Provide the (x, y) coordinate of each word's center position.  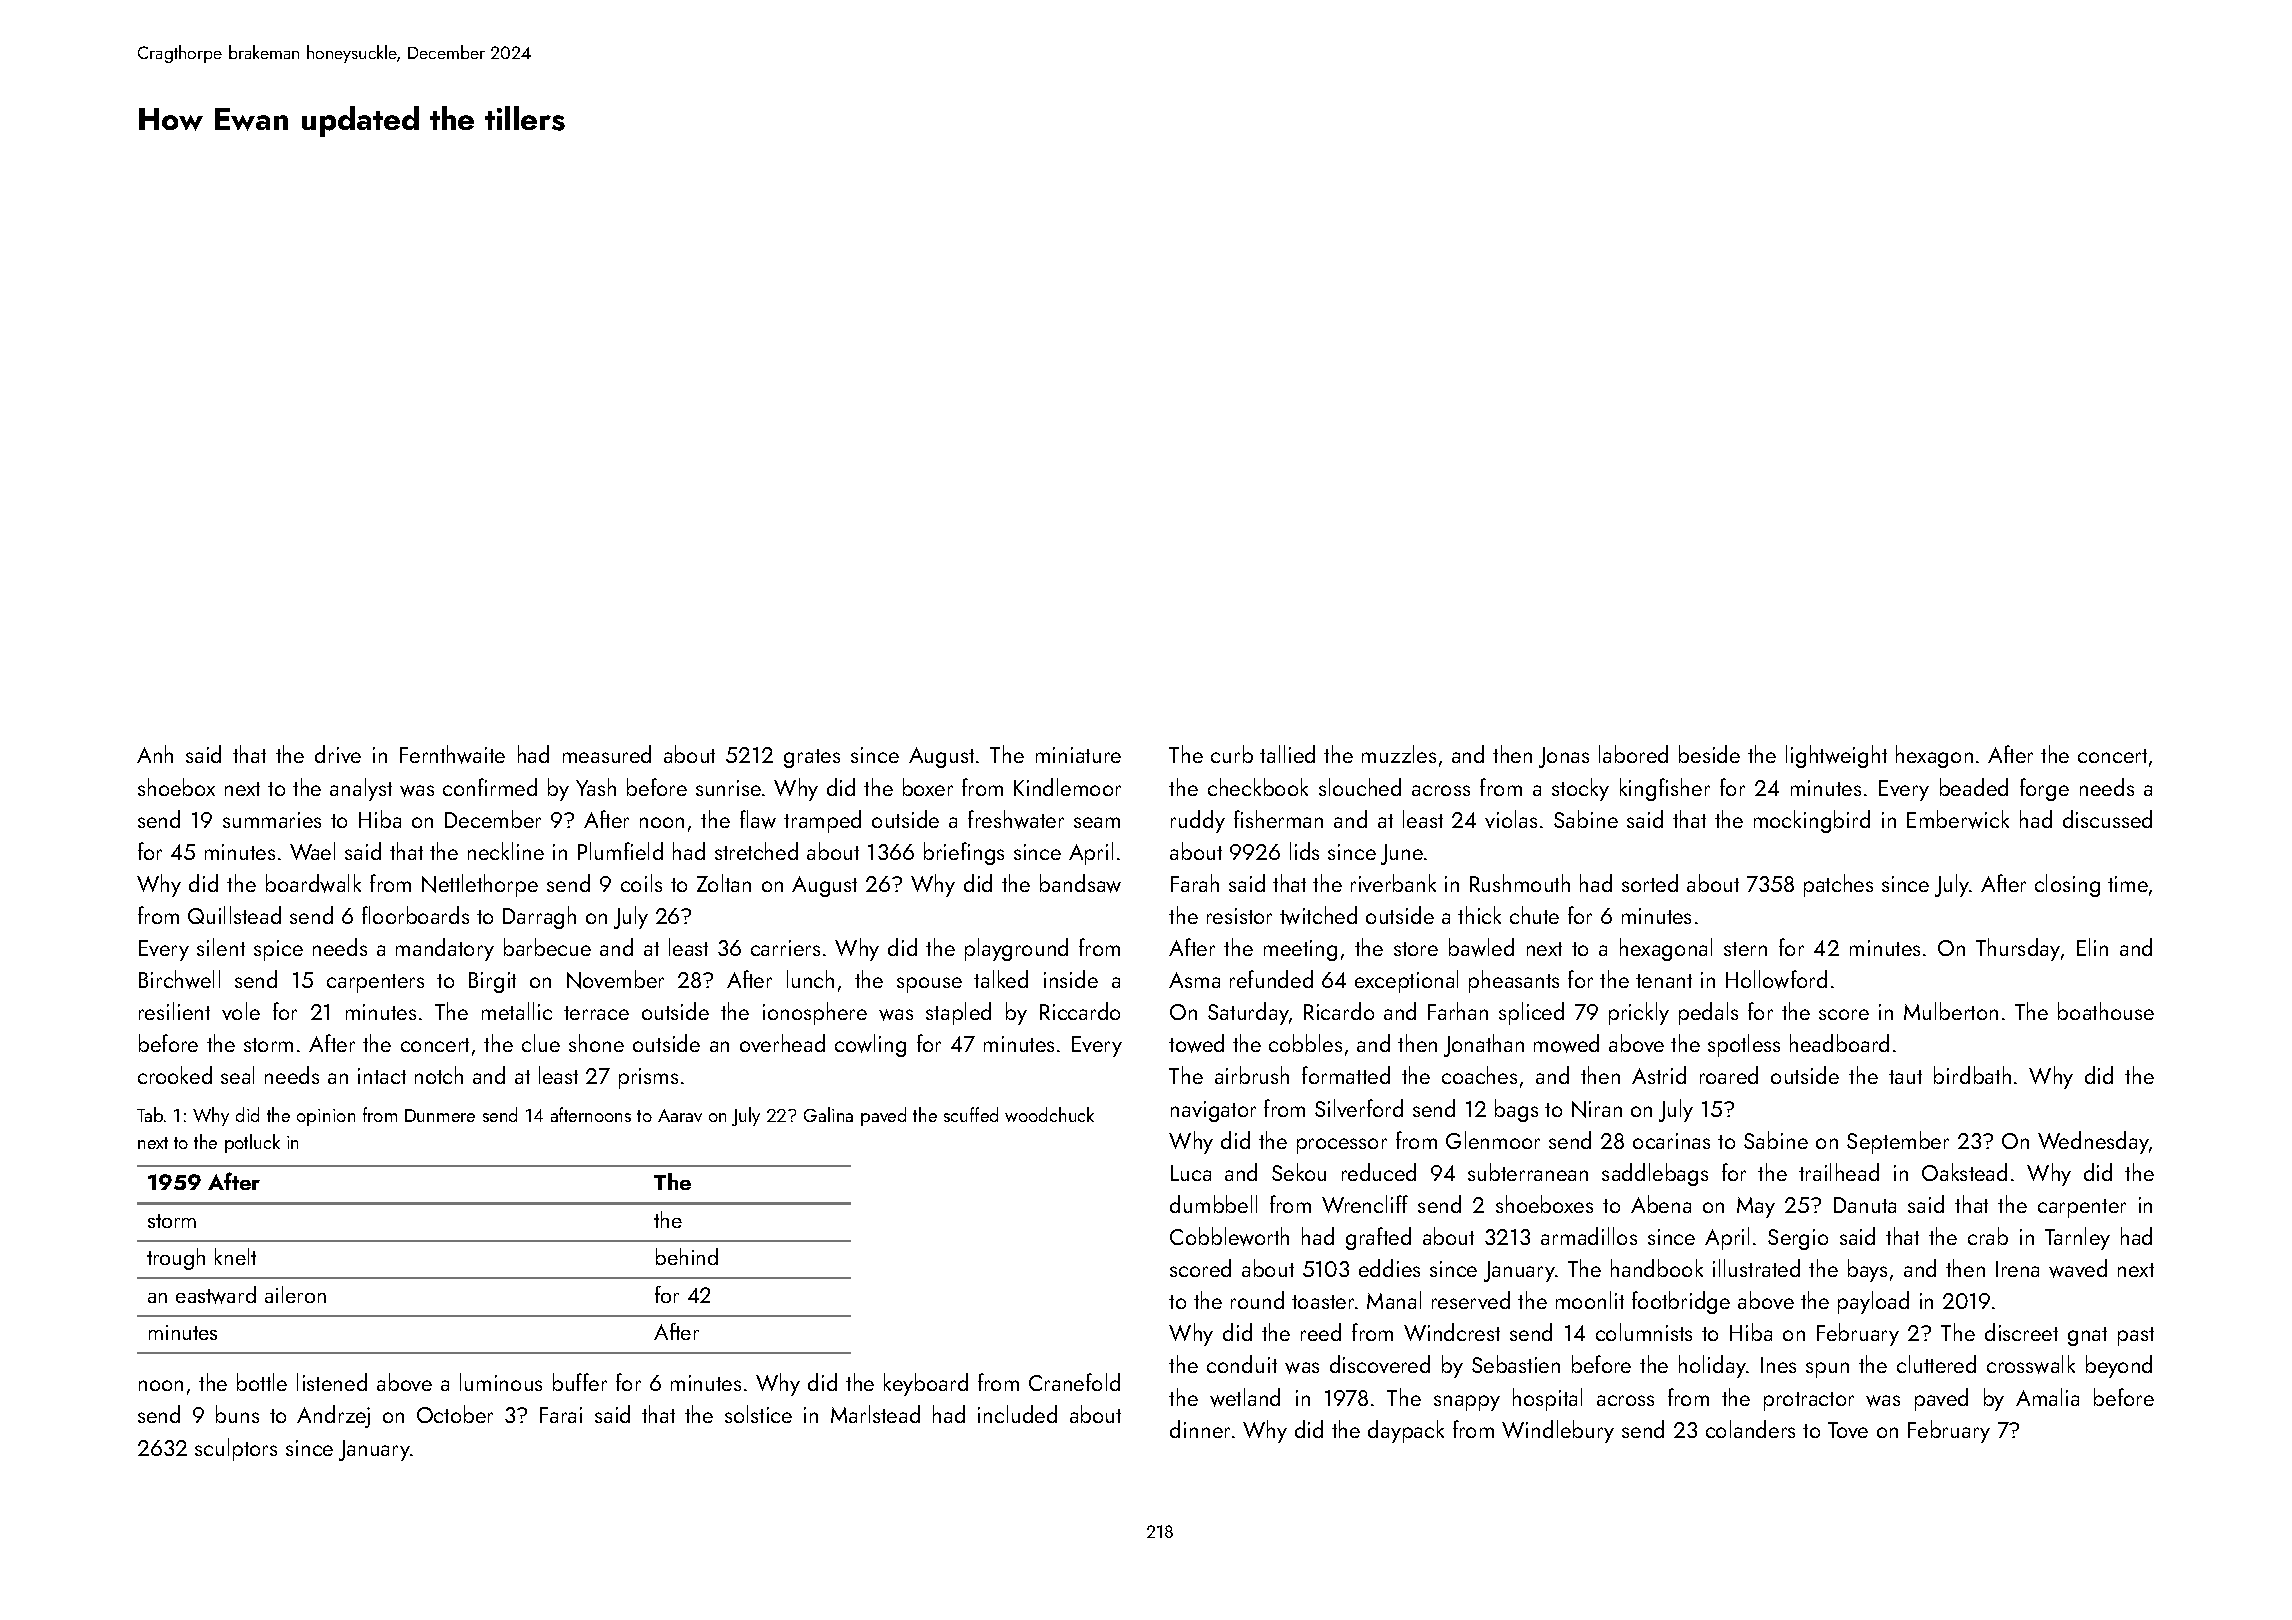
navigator (1213, 1111)
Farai (561, 1415)
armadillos (1589, 1236)
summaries (272, 820)
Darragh (539, 917)
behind (687, 1256)
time (2128, 884)
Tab (150, 1114)
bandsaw (1080, 883)
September (1898, 1142)
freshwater (1016, 819)
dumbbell (1213, 1204)
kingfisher (1665, 789)
